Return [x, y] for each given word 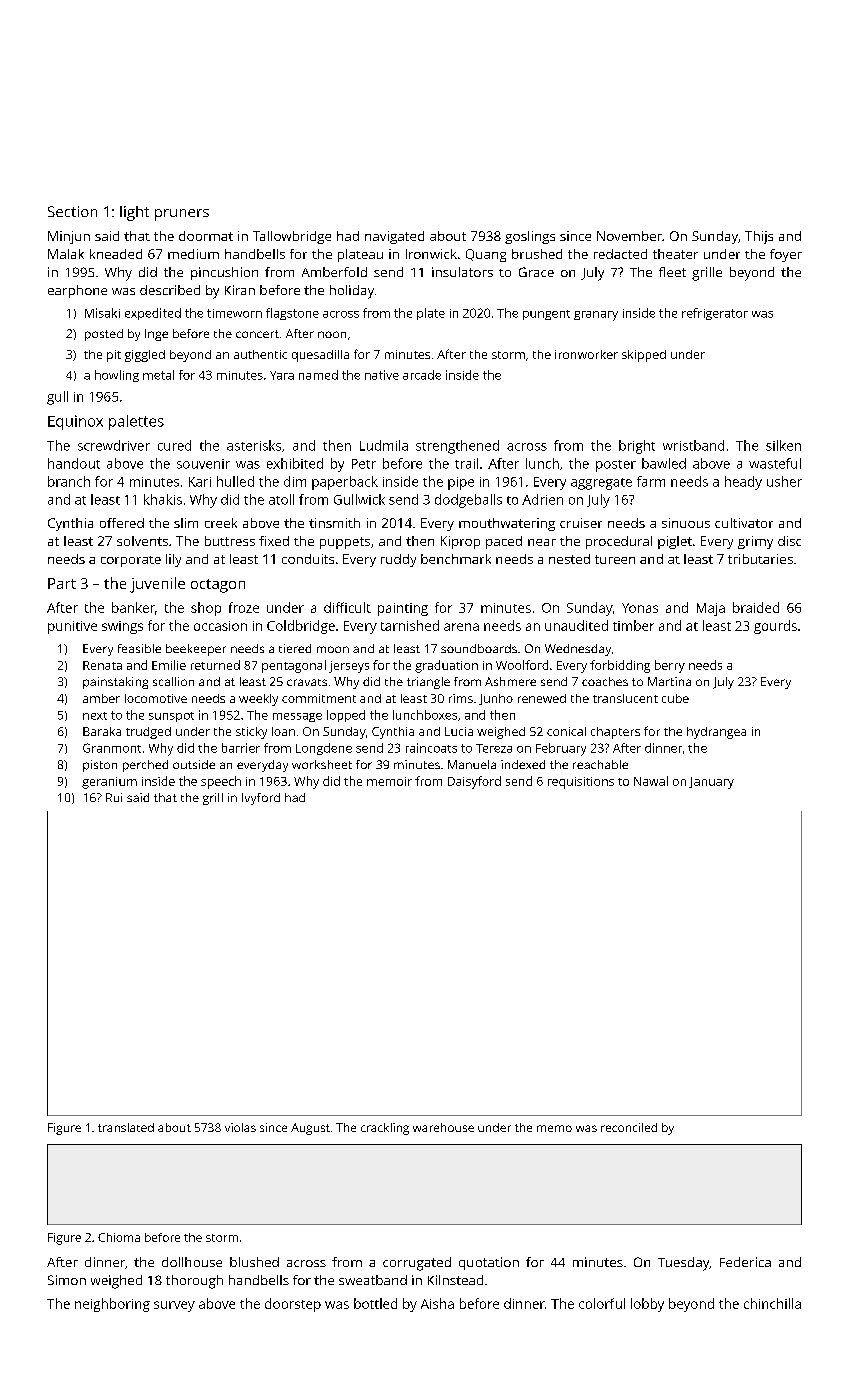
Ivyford [261, 799]
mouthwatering [507, 524]
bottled [375, 1303]
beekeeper [196, 650]
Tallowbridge [292, 237]
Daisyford [474, 782]
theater [675, 254]
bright [637, 447]
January [711, 783]
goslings [530, 237]
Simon [67, 1280]
